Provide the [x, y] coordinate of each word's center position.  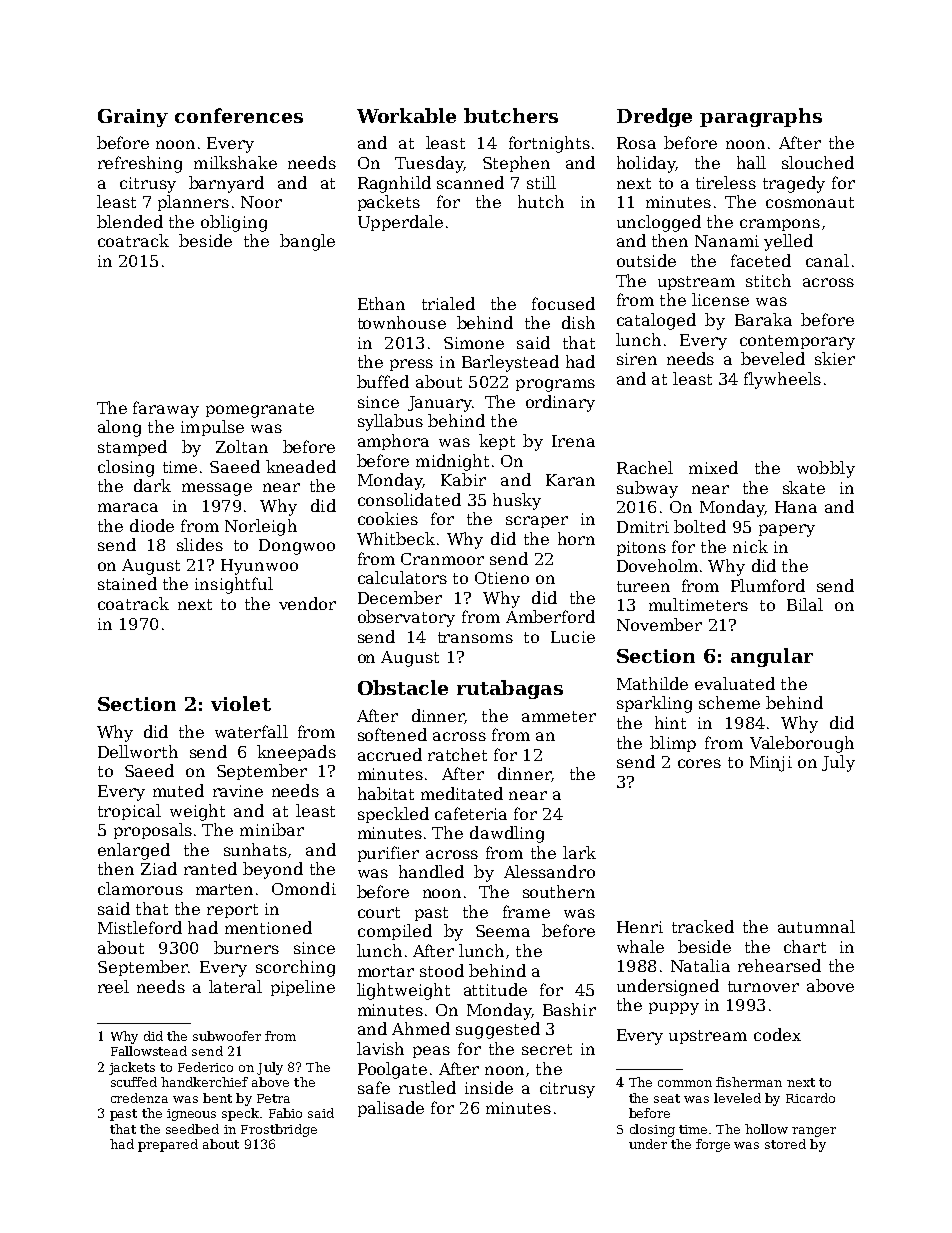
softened [392, 734]
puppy [674, 1008]
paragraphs [761, 117]
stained [127, 583]
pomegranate [260, 410]
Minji [771, 764]
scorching [295, 968]
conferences [239, 115]
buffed [383, 381]
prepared [168, 1145]
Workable [406, 115]
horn [576, 538]
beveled [773, 358]
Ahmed [421, 1028]
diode [152, 525]
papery [787, 530]
